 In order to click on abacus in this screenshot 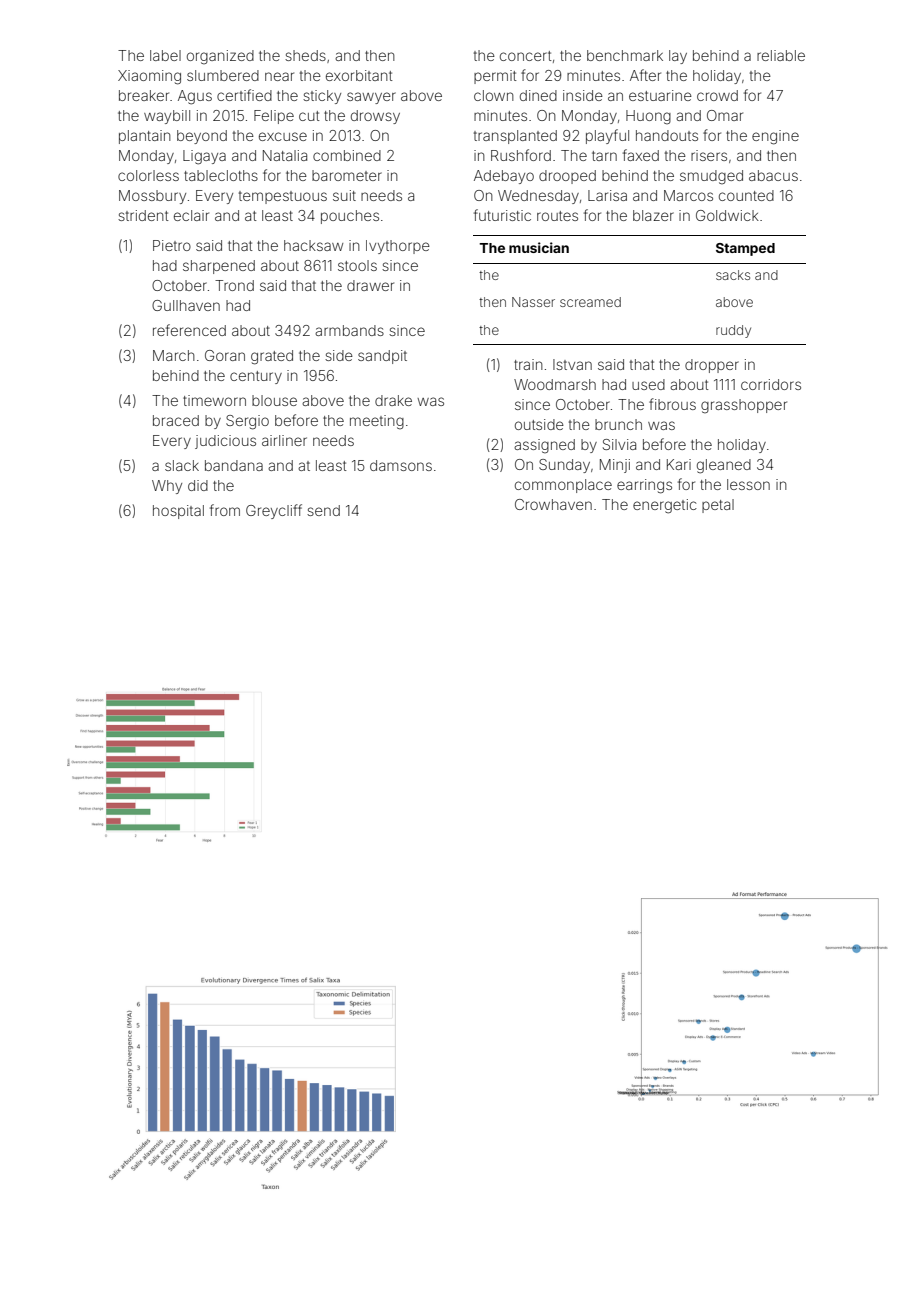, I will do `click(773, 175)`.
